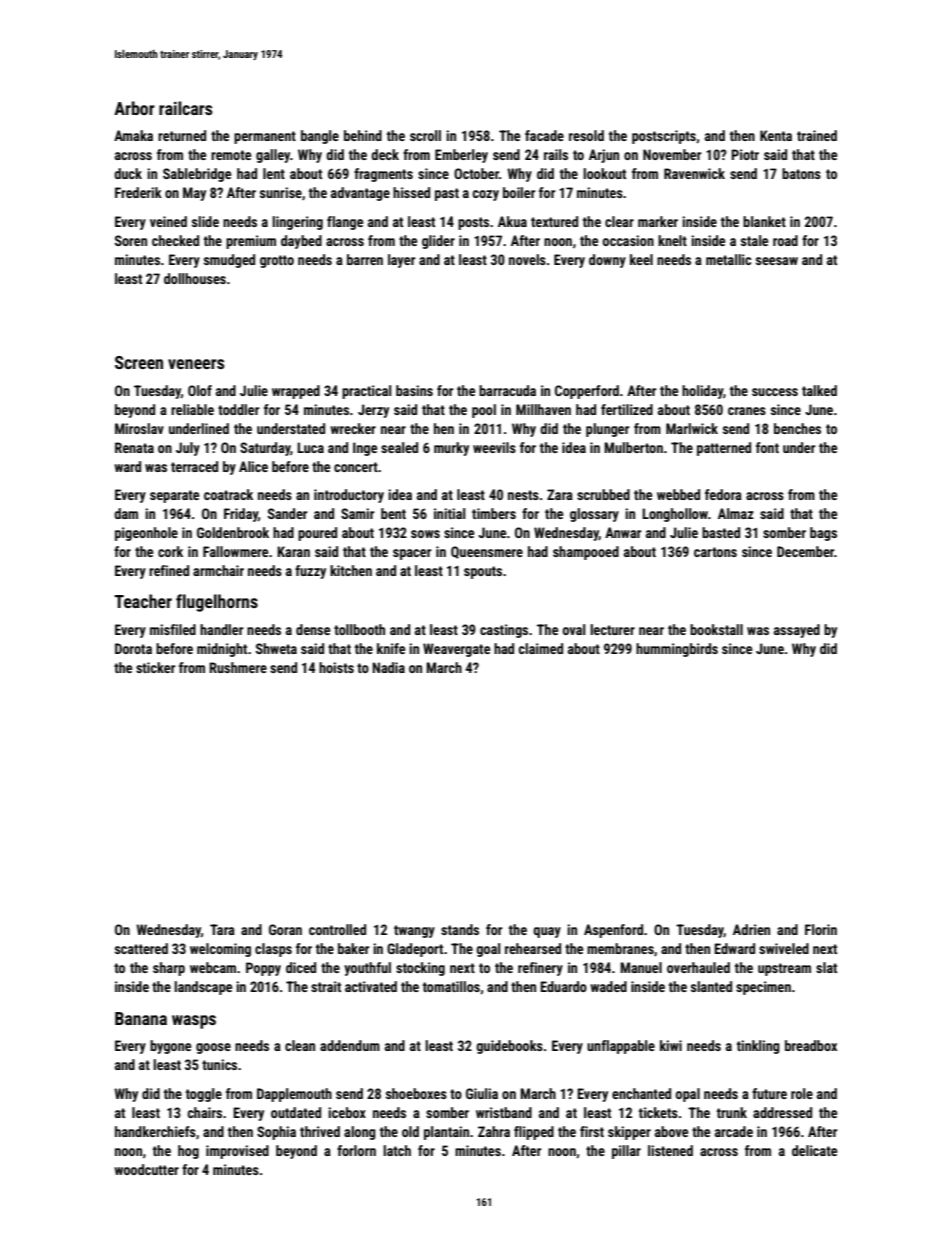 This page has height=1233, width=952. I want to click on patterned, so click(724, 449).
